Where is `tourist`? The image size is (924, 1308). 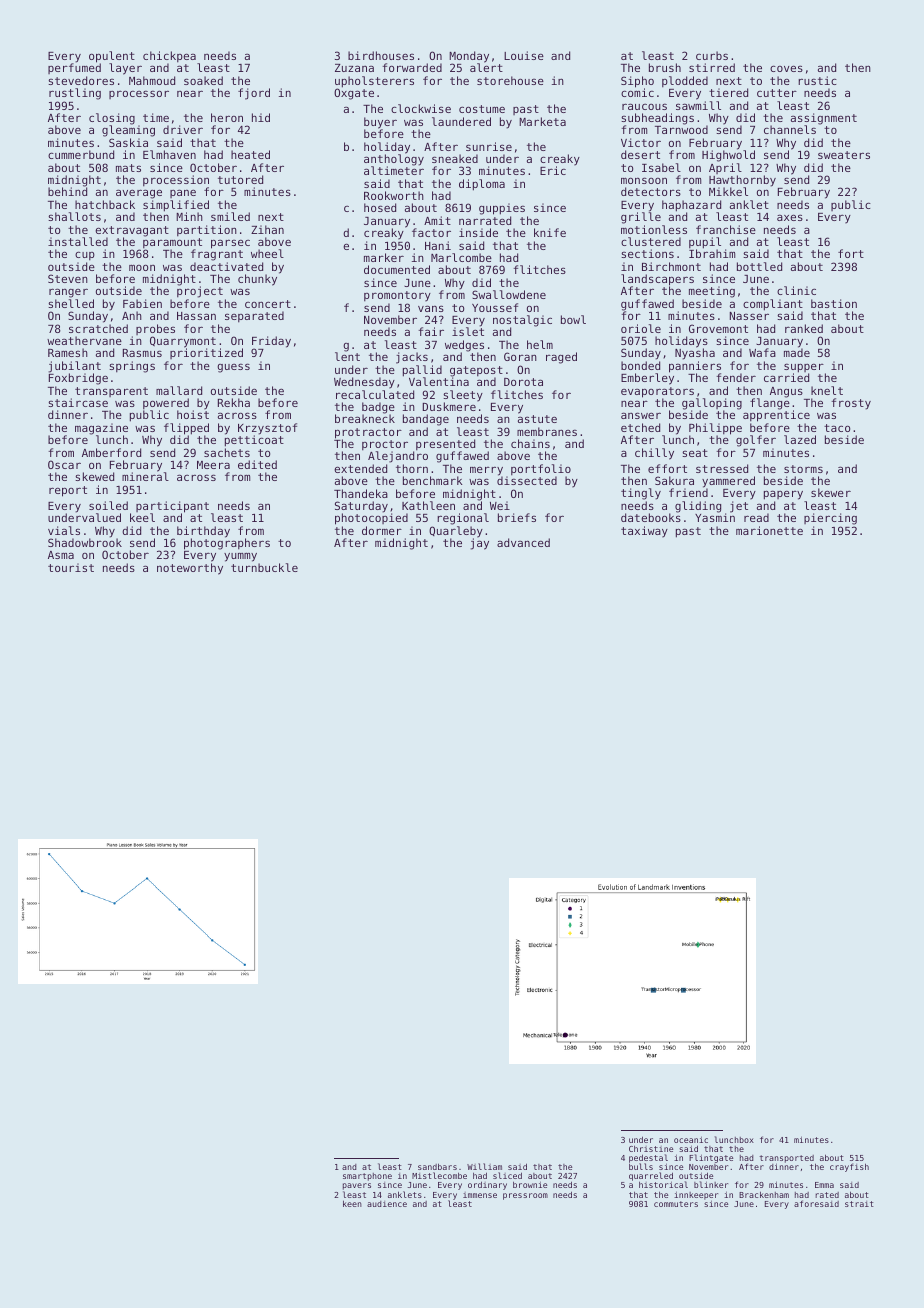 tourist is located at coordinates (71, 567).
